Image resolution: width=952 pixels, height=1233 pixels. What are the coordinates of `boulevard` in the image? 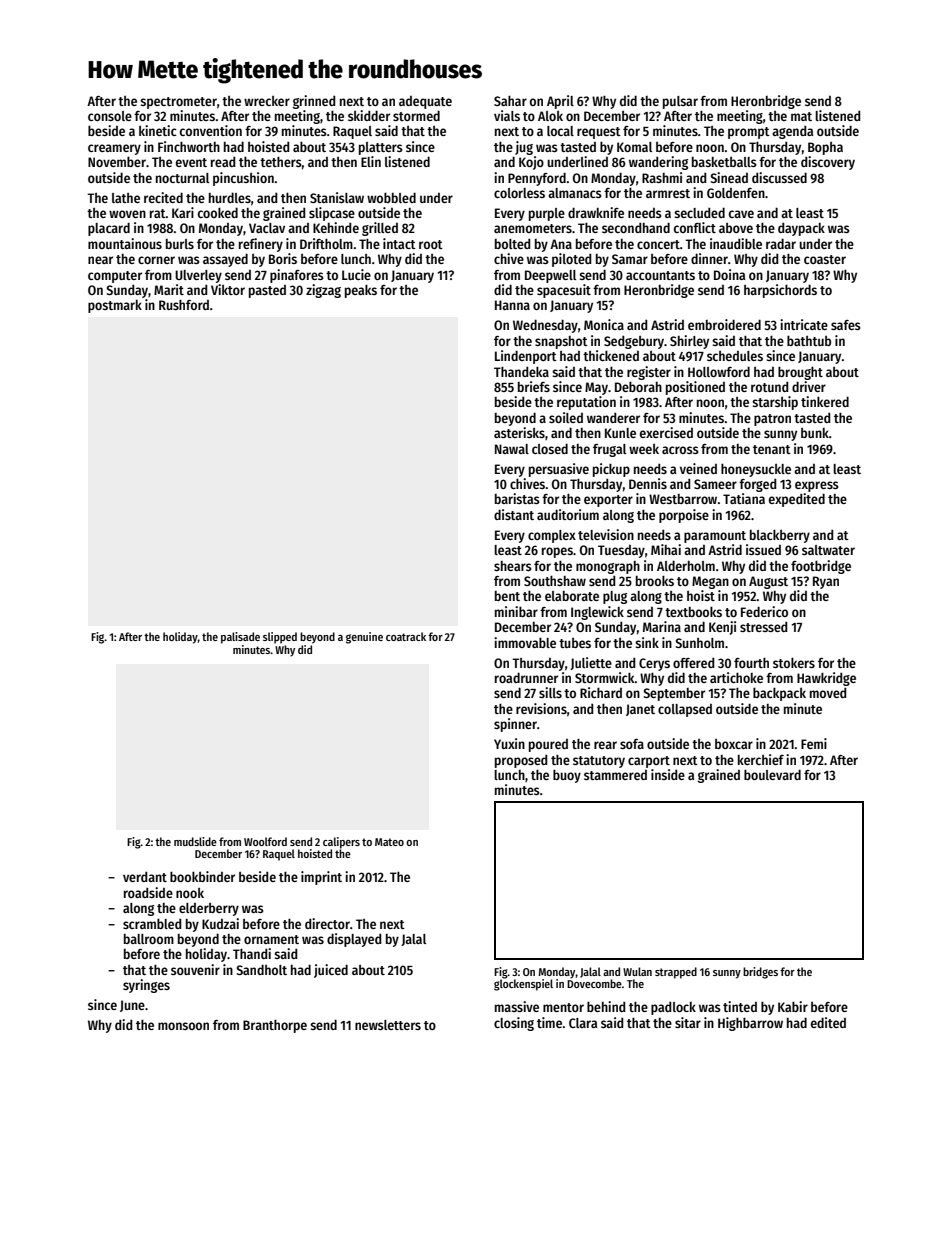 It's located at (772, 774).
